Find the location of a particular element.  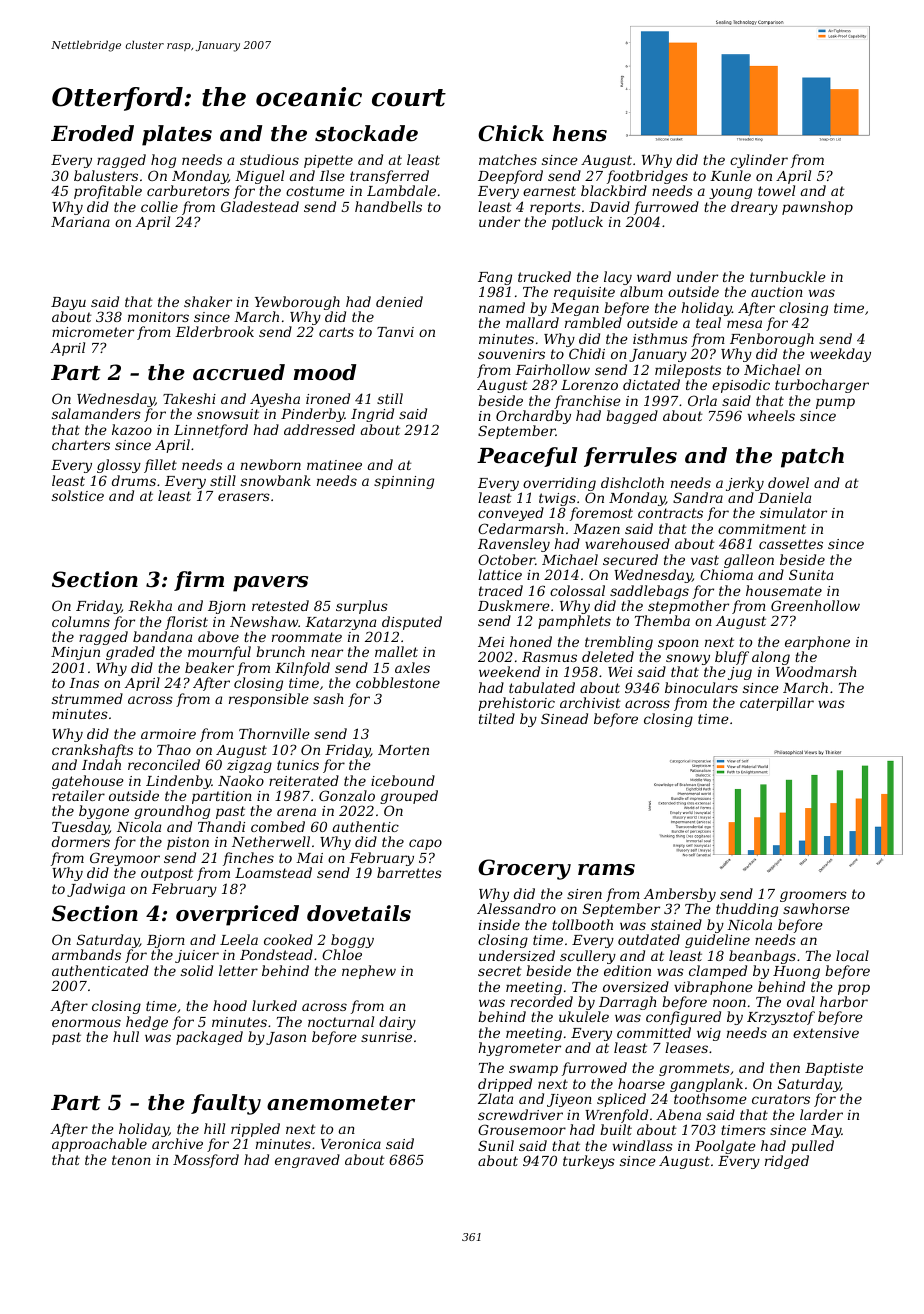

pump is located at coordinates (835, 403).
